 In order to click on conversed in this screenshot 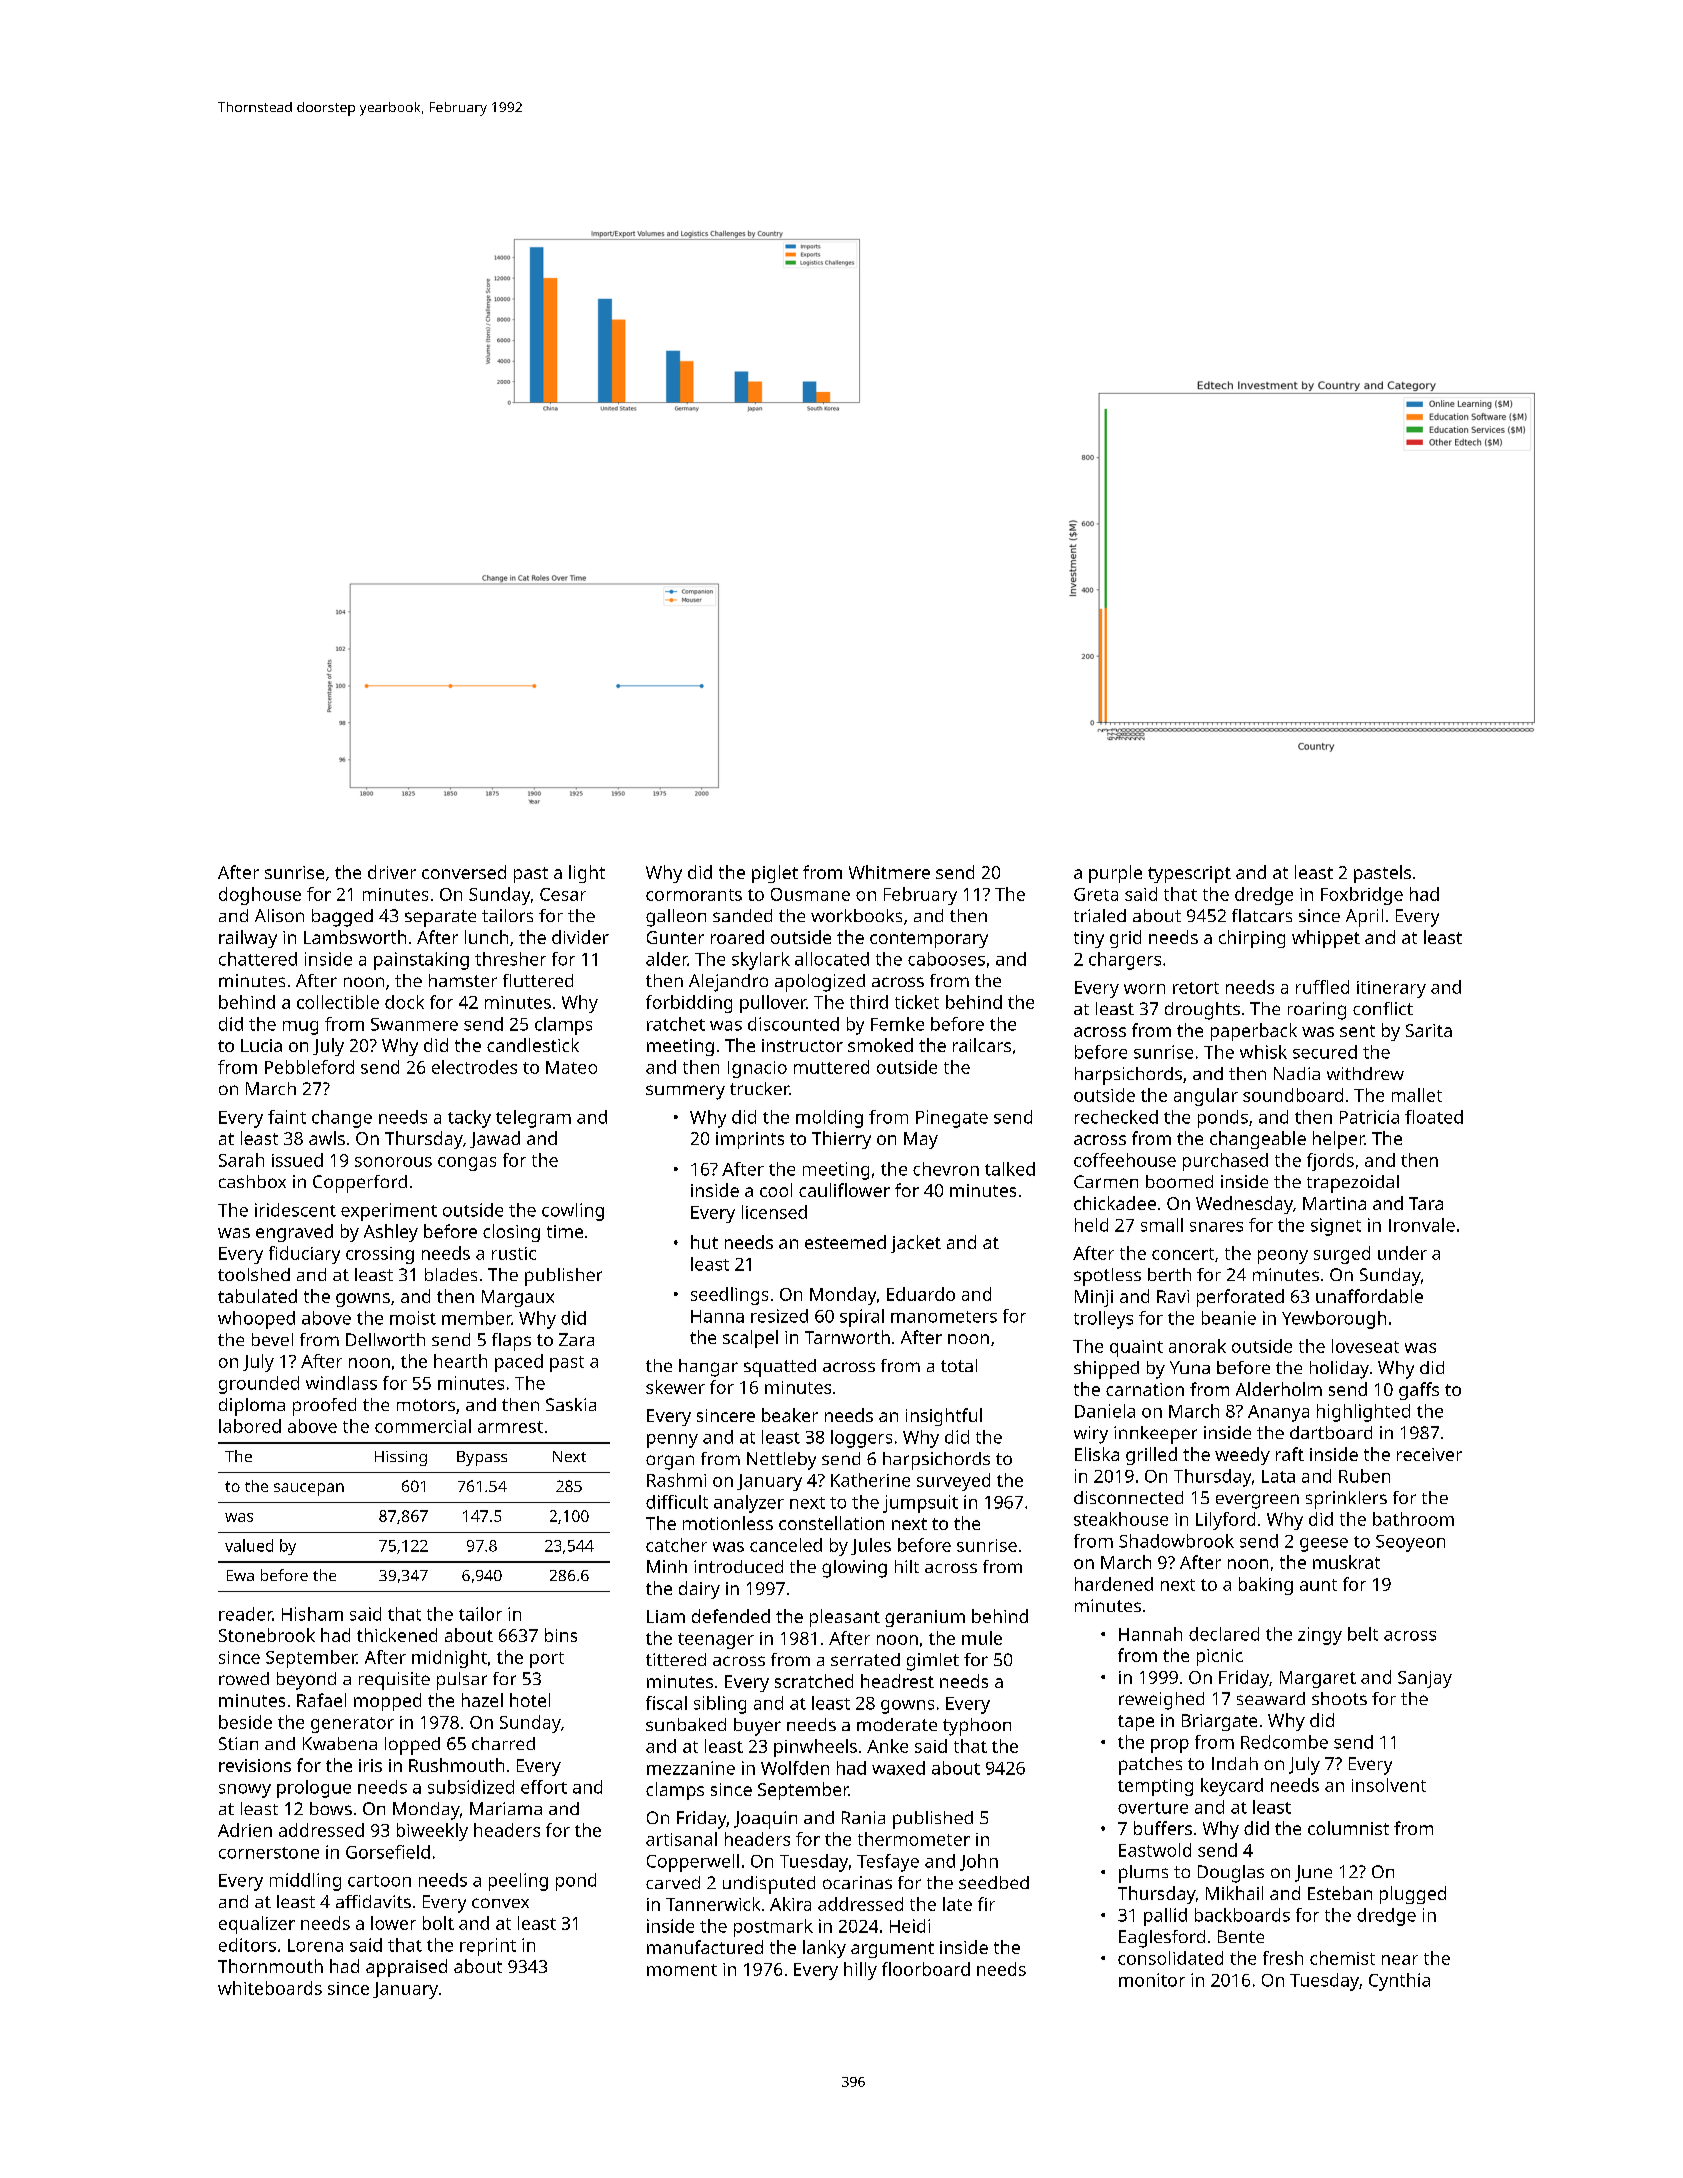, I will do `click(464, 872)`.
